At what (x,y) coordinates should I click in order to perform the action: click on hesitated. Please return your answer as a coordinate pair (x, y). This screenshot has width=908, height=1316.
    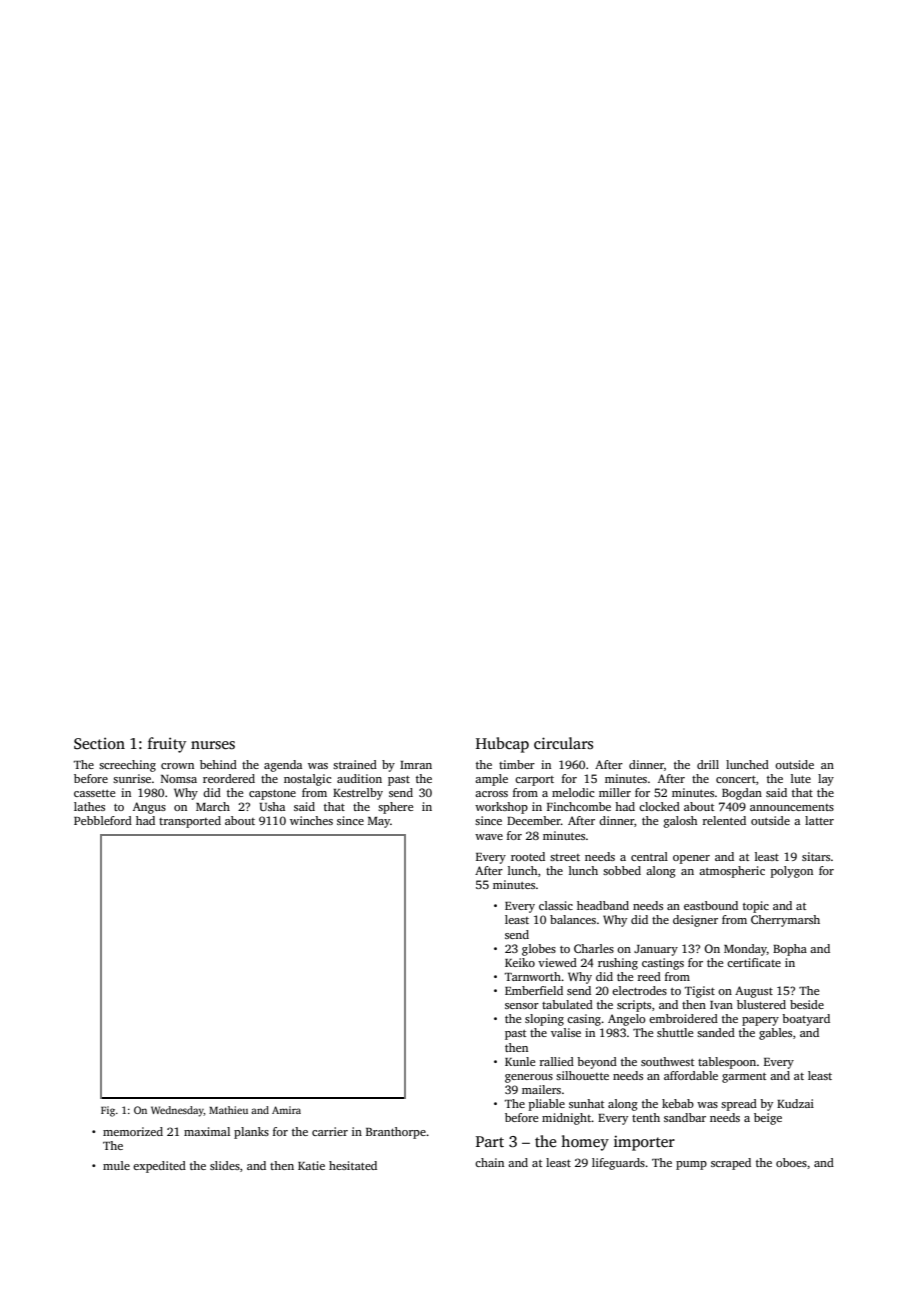
    Looking at the image, I should click on (353, 1165).
